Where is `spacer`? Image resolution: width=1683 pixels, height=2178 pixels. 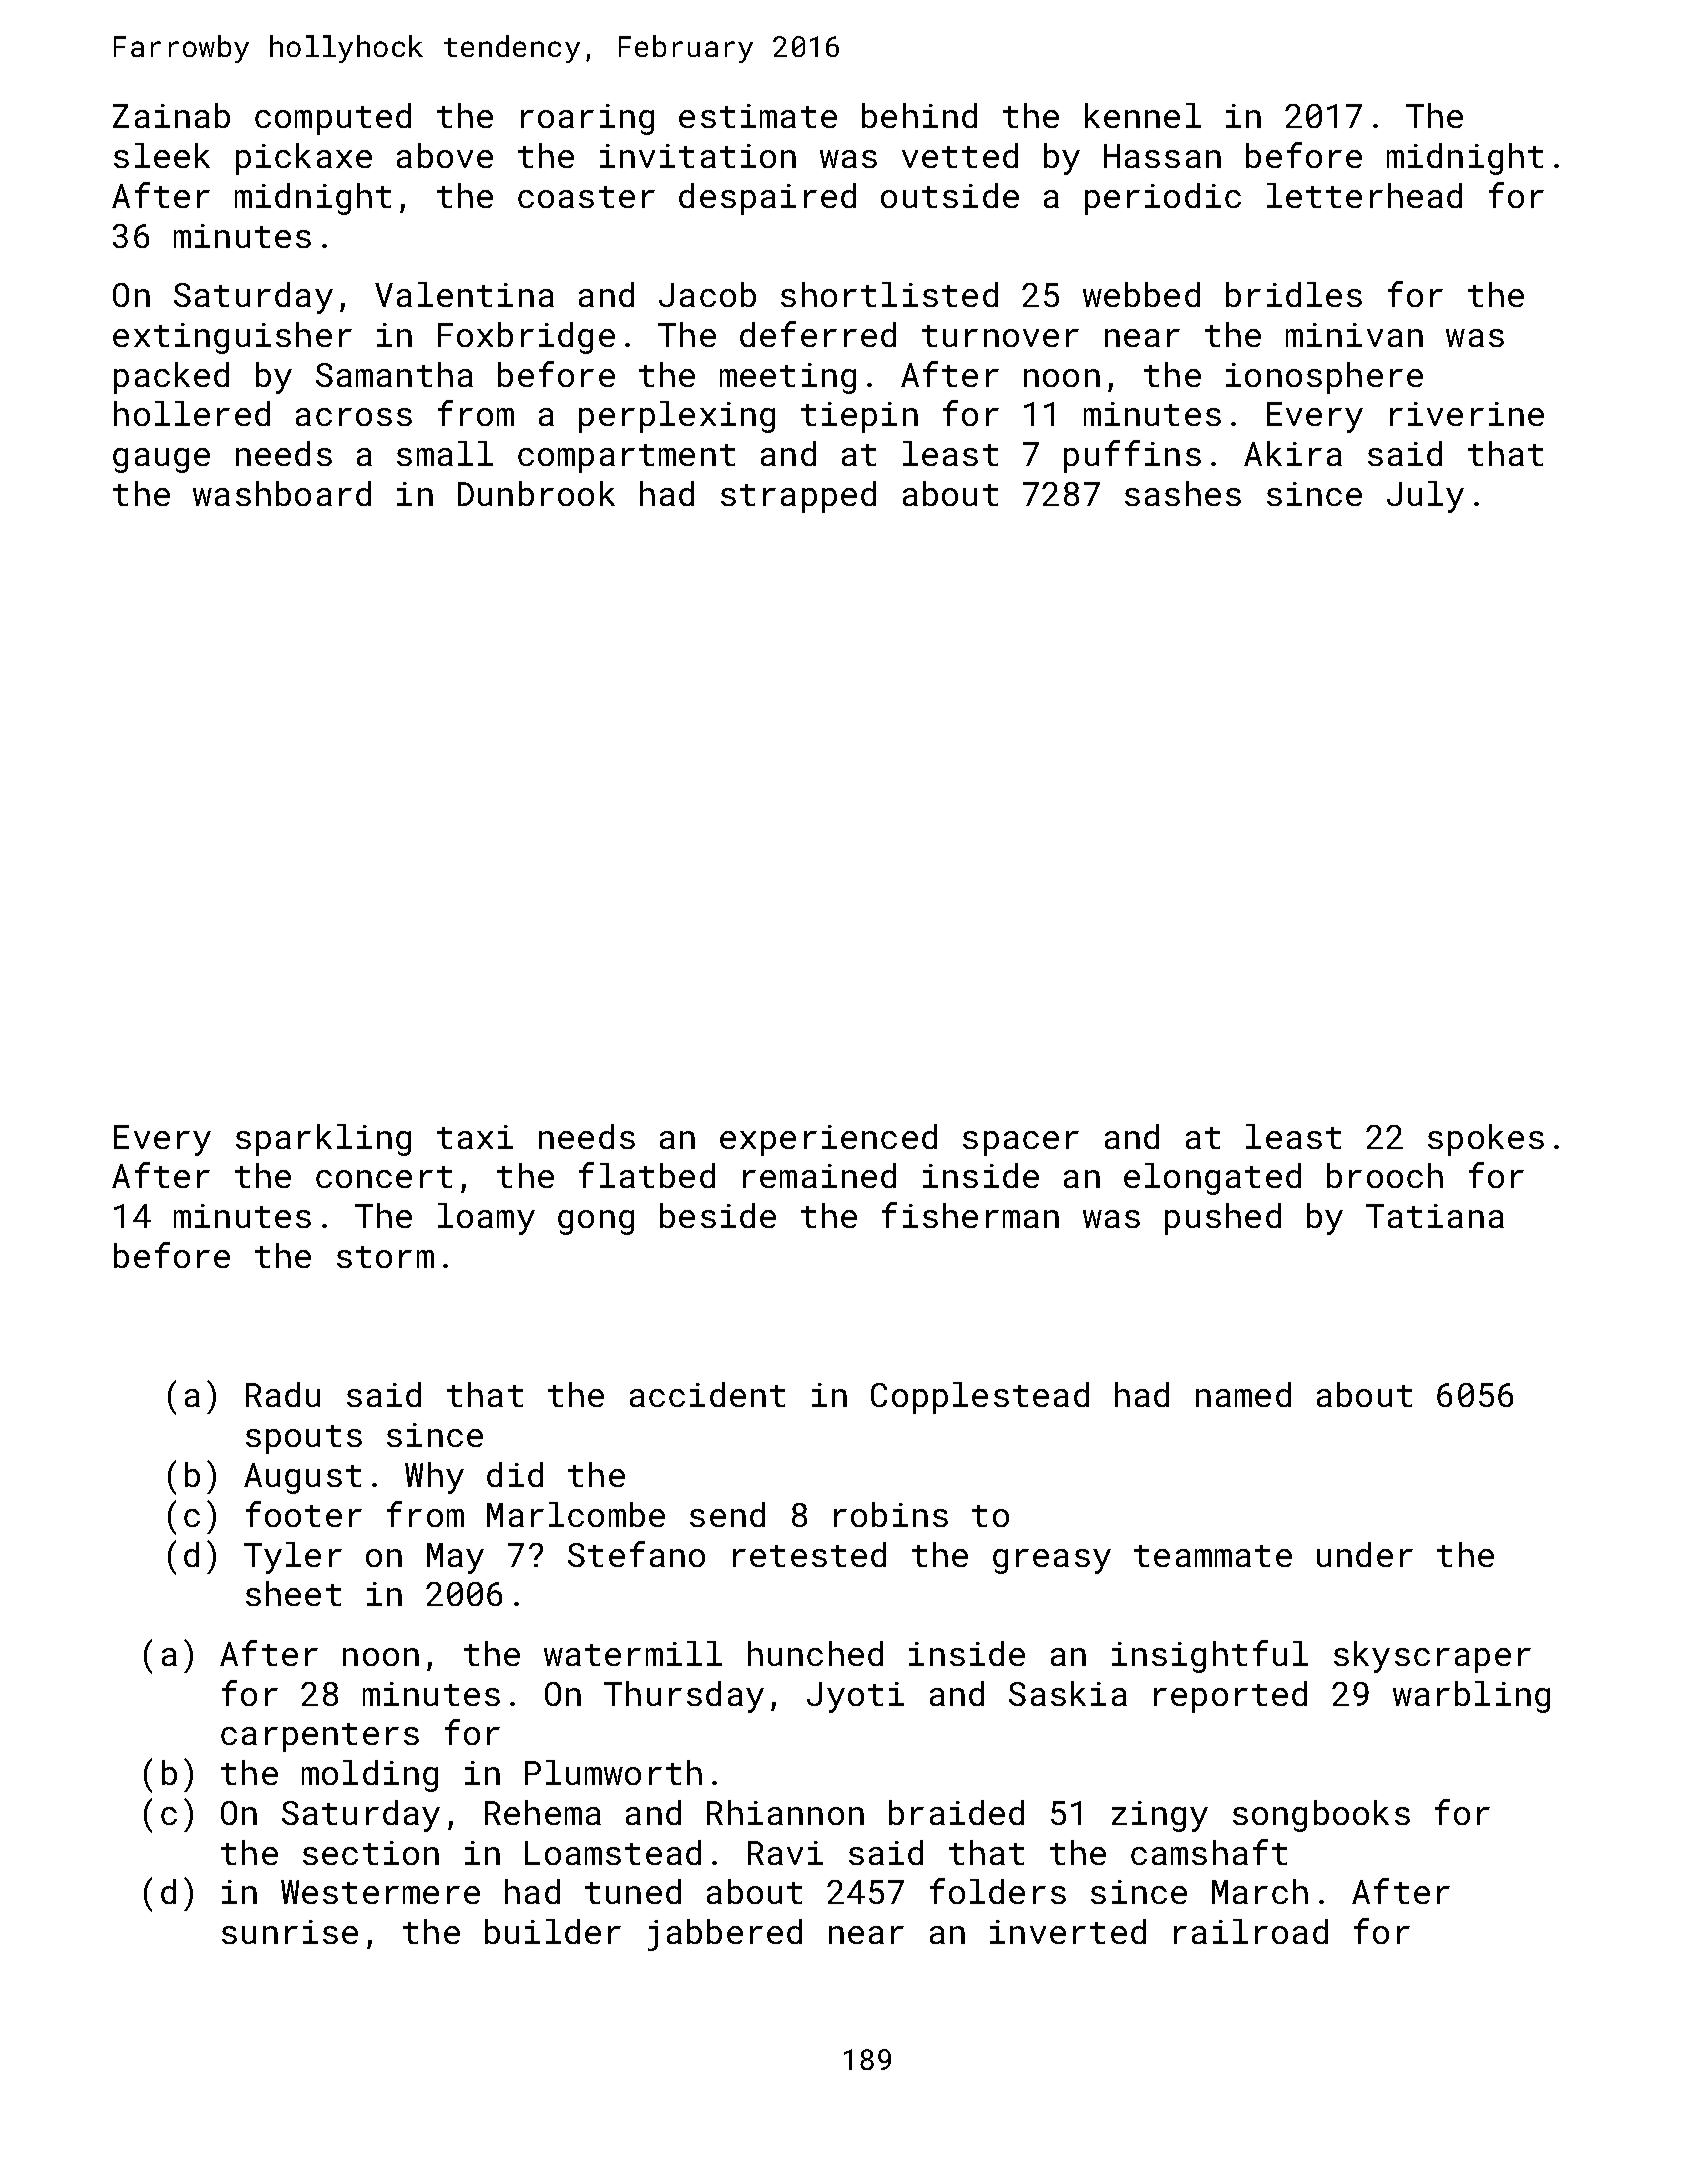
spacer is located at coordinates (1021, 1143).
